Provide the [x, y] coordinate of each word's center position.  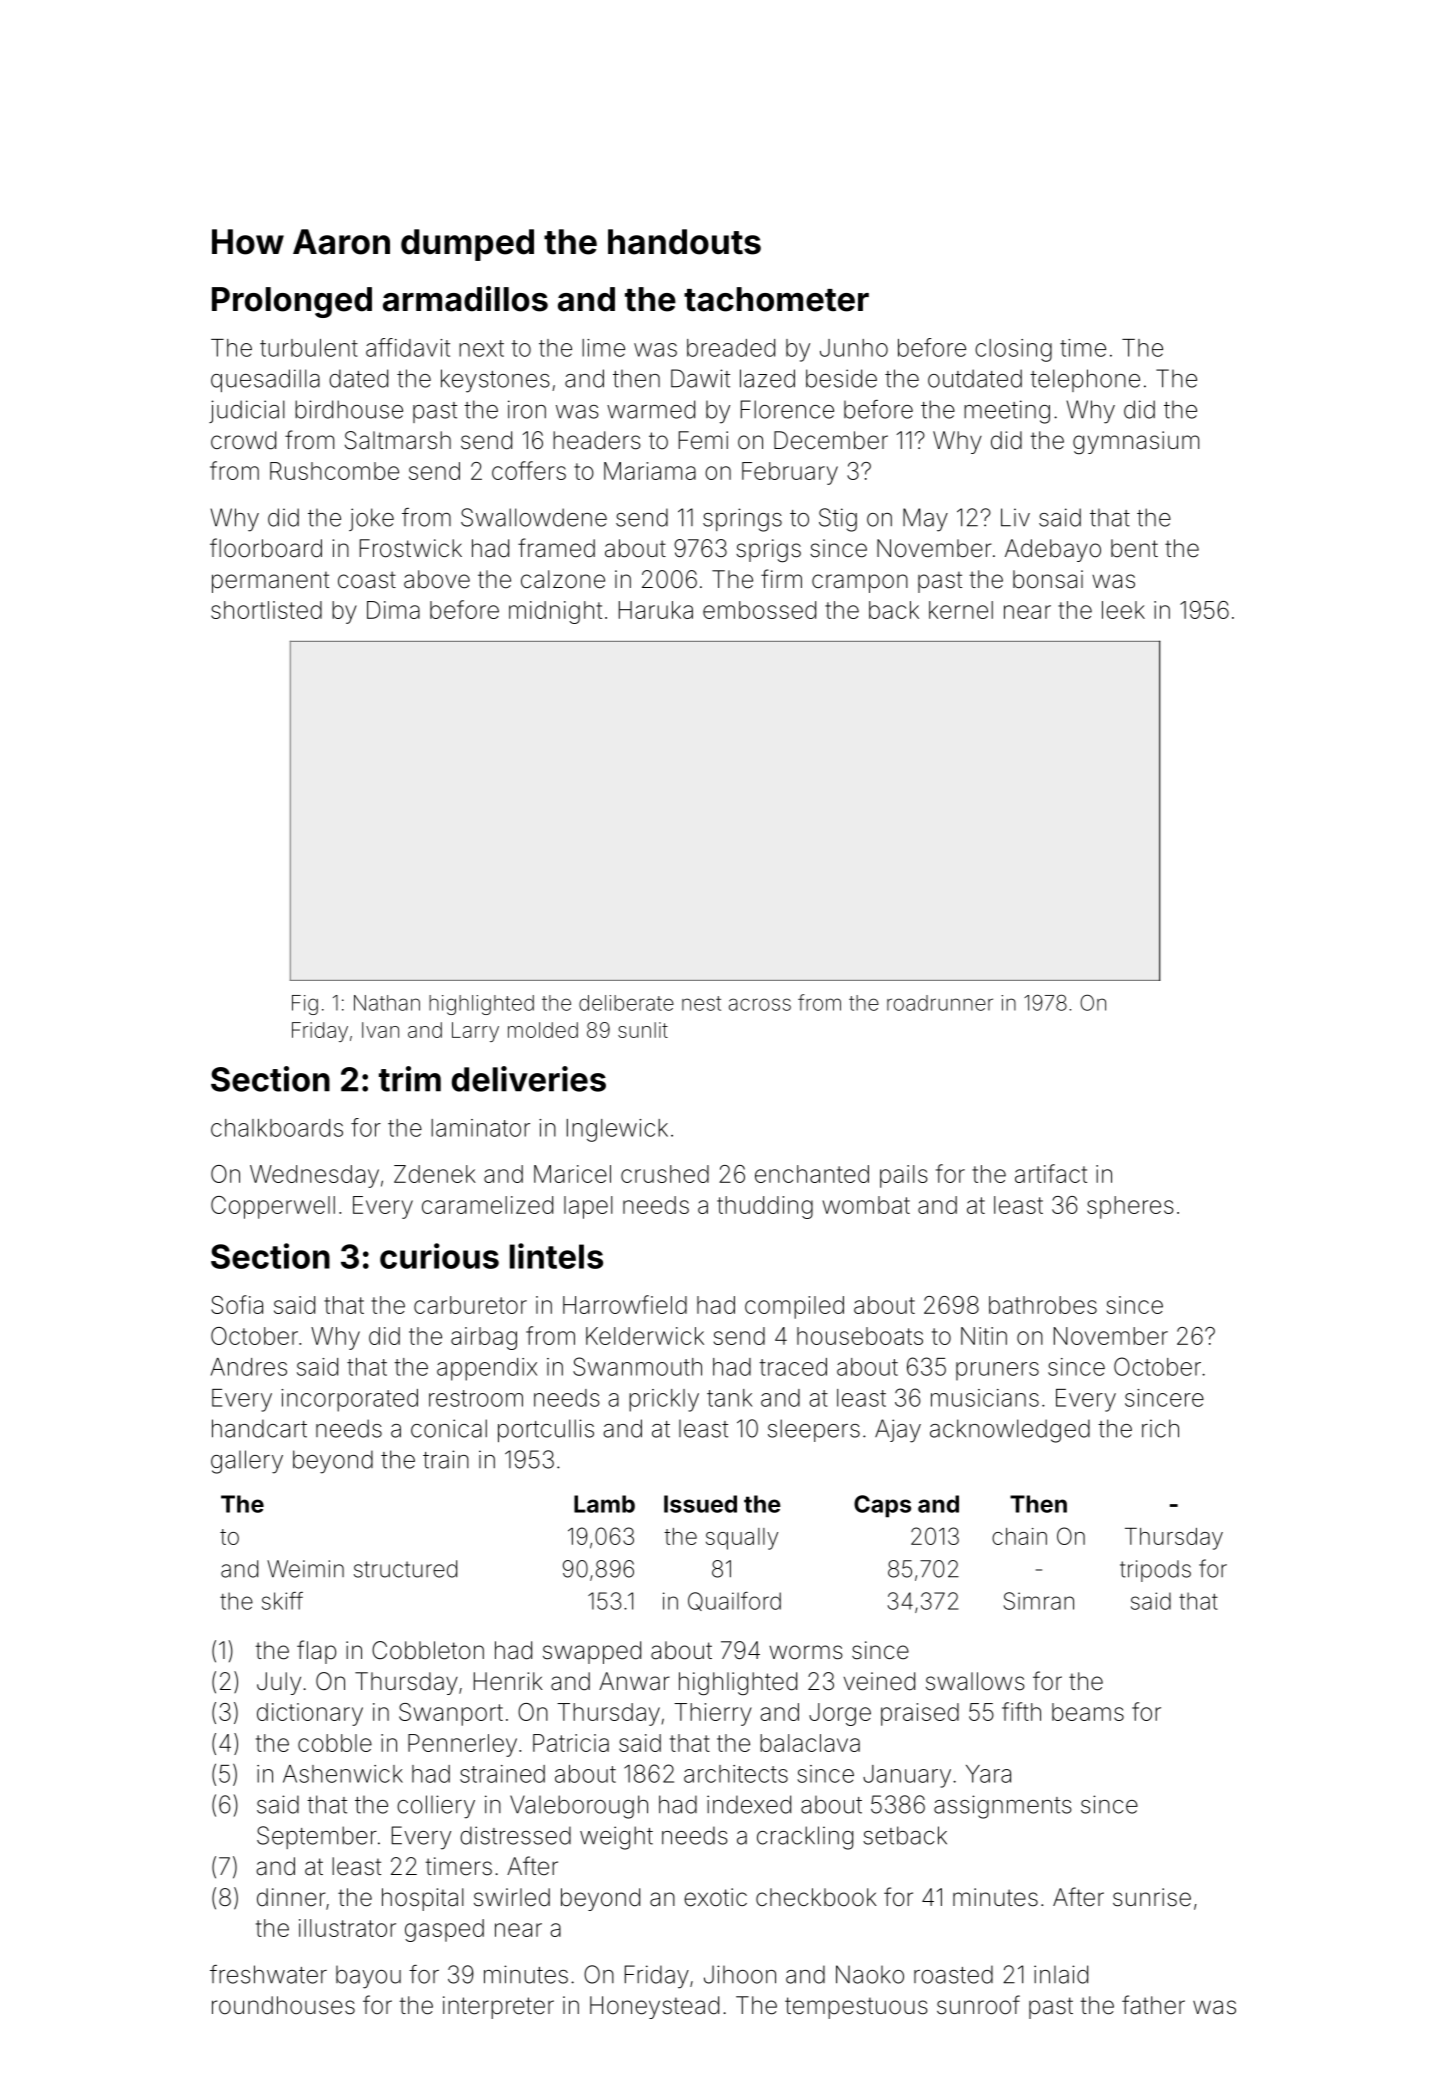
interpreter [498, 2007]
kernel [961, 610]
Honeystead [654, 2007]
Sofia [237, 1304]
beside [841, 378]
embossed [759, 610]
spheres [1130, 1207]
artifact [1051, 1173]
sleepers [814, 1430]
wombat [866, 1205]
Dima [393, 610]
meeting [1007, 412]
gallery [247, 1462]
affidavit [408, 347]
